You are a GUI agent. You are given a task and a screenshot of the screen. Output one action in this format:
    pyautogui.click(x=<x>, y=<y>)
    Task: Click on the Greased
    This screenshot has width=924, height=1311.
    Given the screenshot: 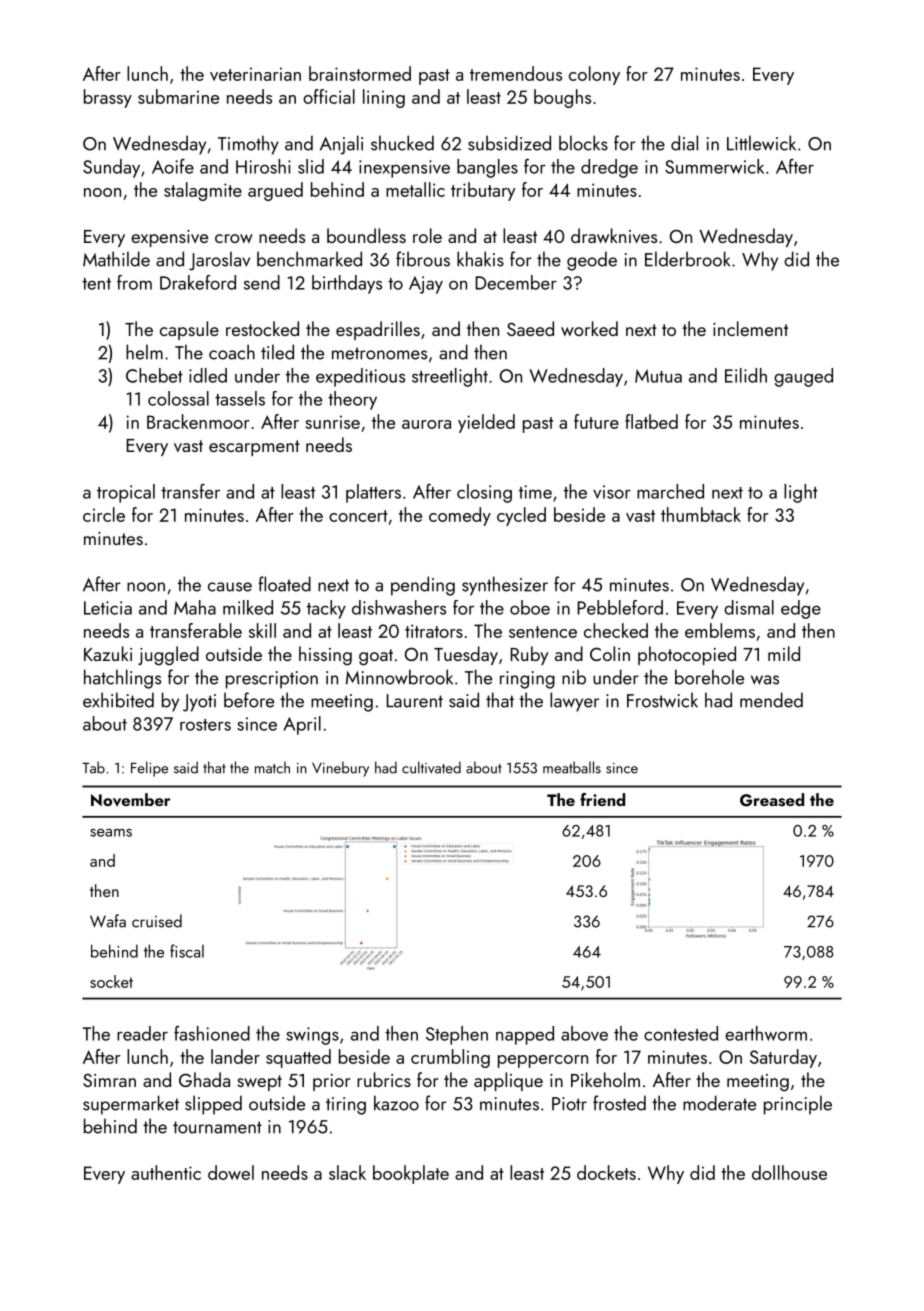 What is the action you would take?
    pyautogui.click(x=772, y=800)
